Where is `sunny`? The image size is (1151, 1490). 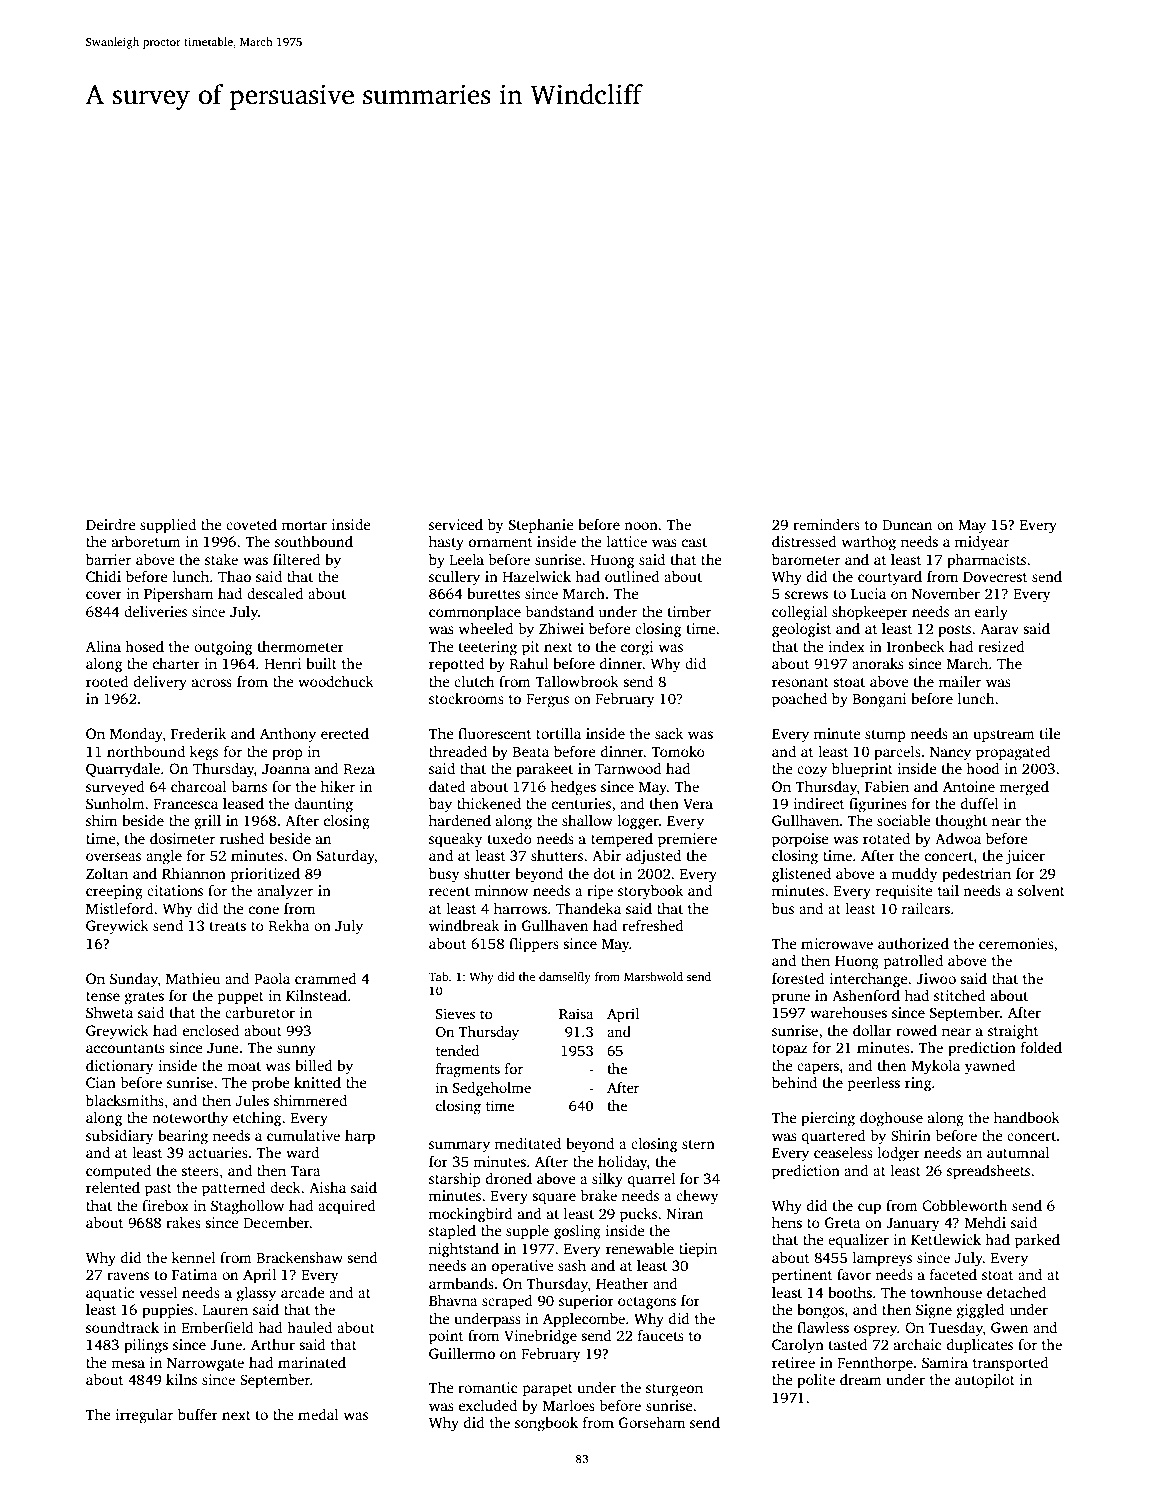
sunny is located at coordinates (296, 1051).
